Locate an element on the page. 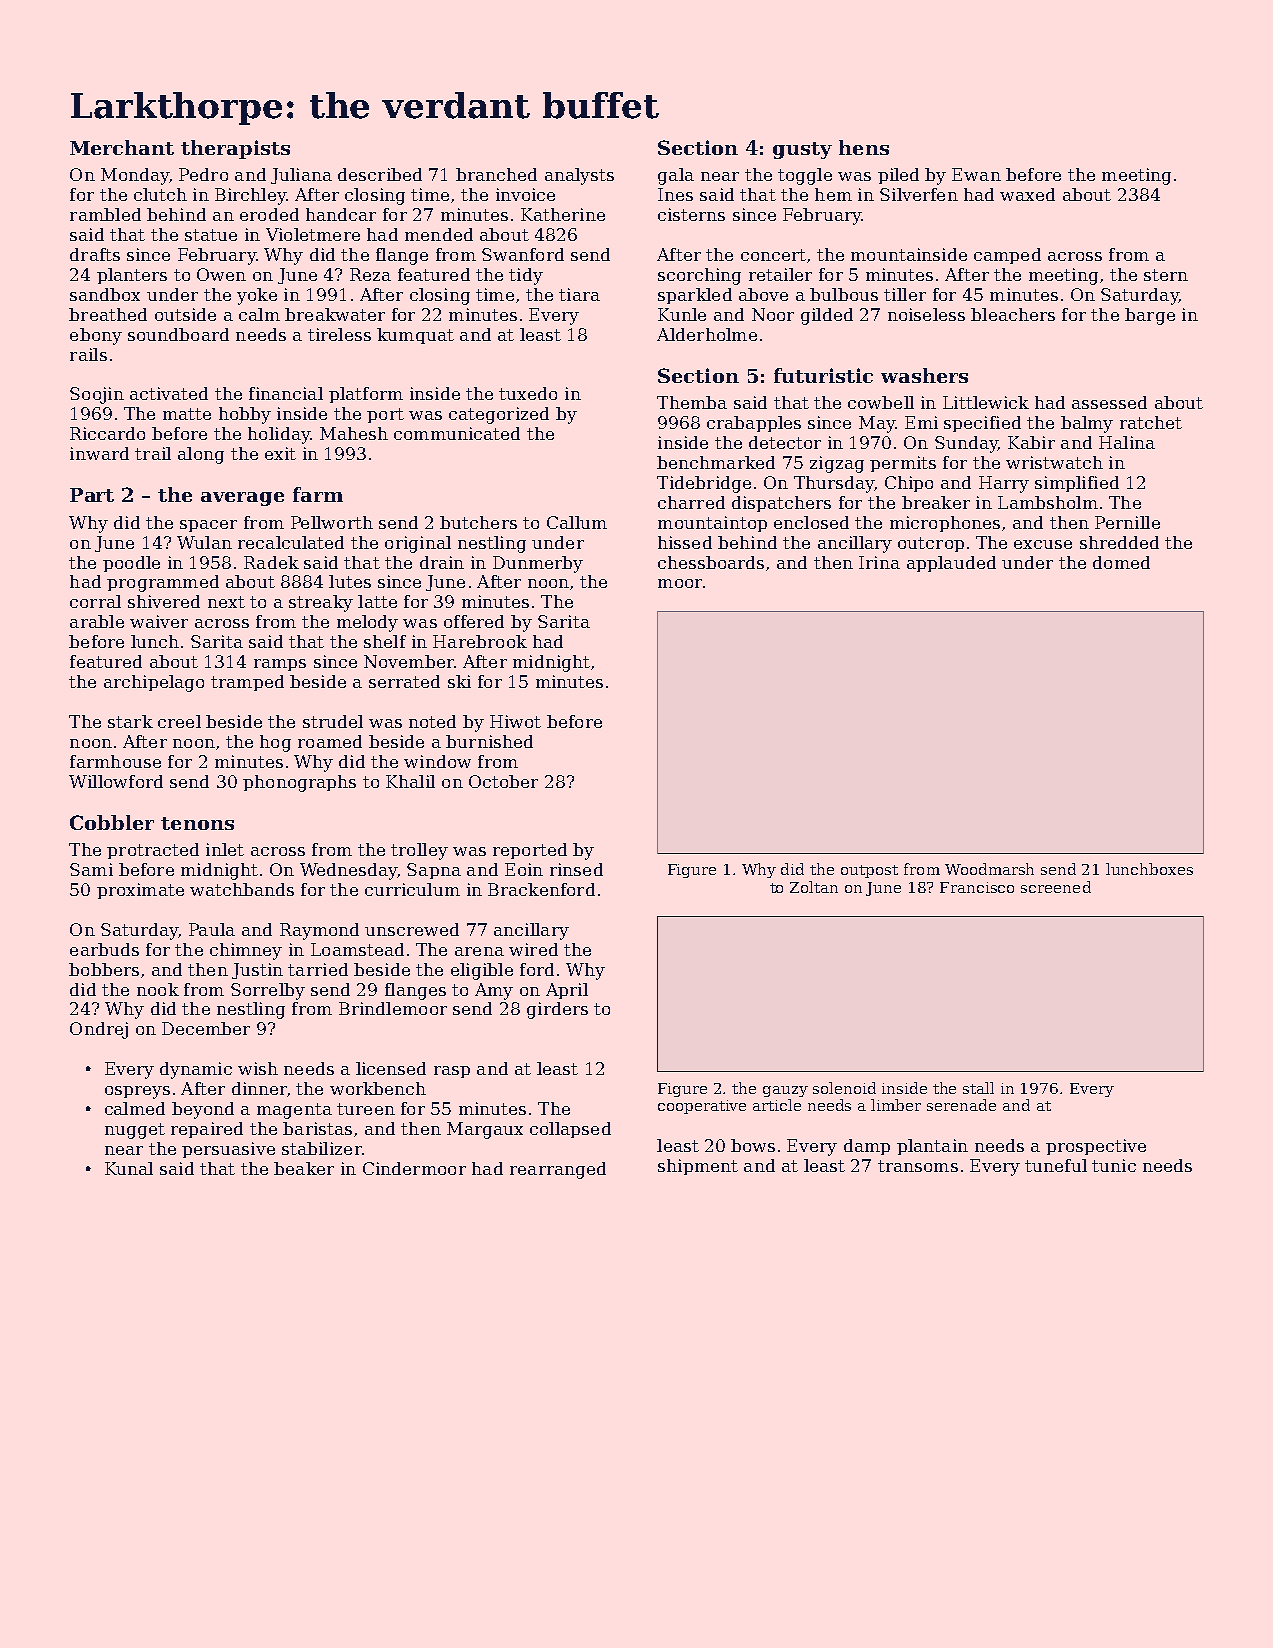 This page has height=1648, width=1273. Hiwot is located at coordinates (515, 721).
